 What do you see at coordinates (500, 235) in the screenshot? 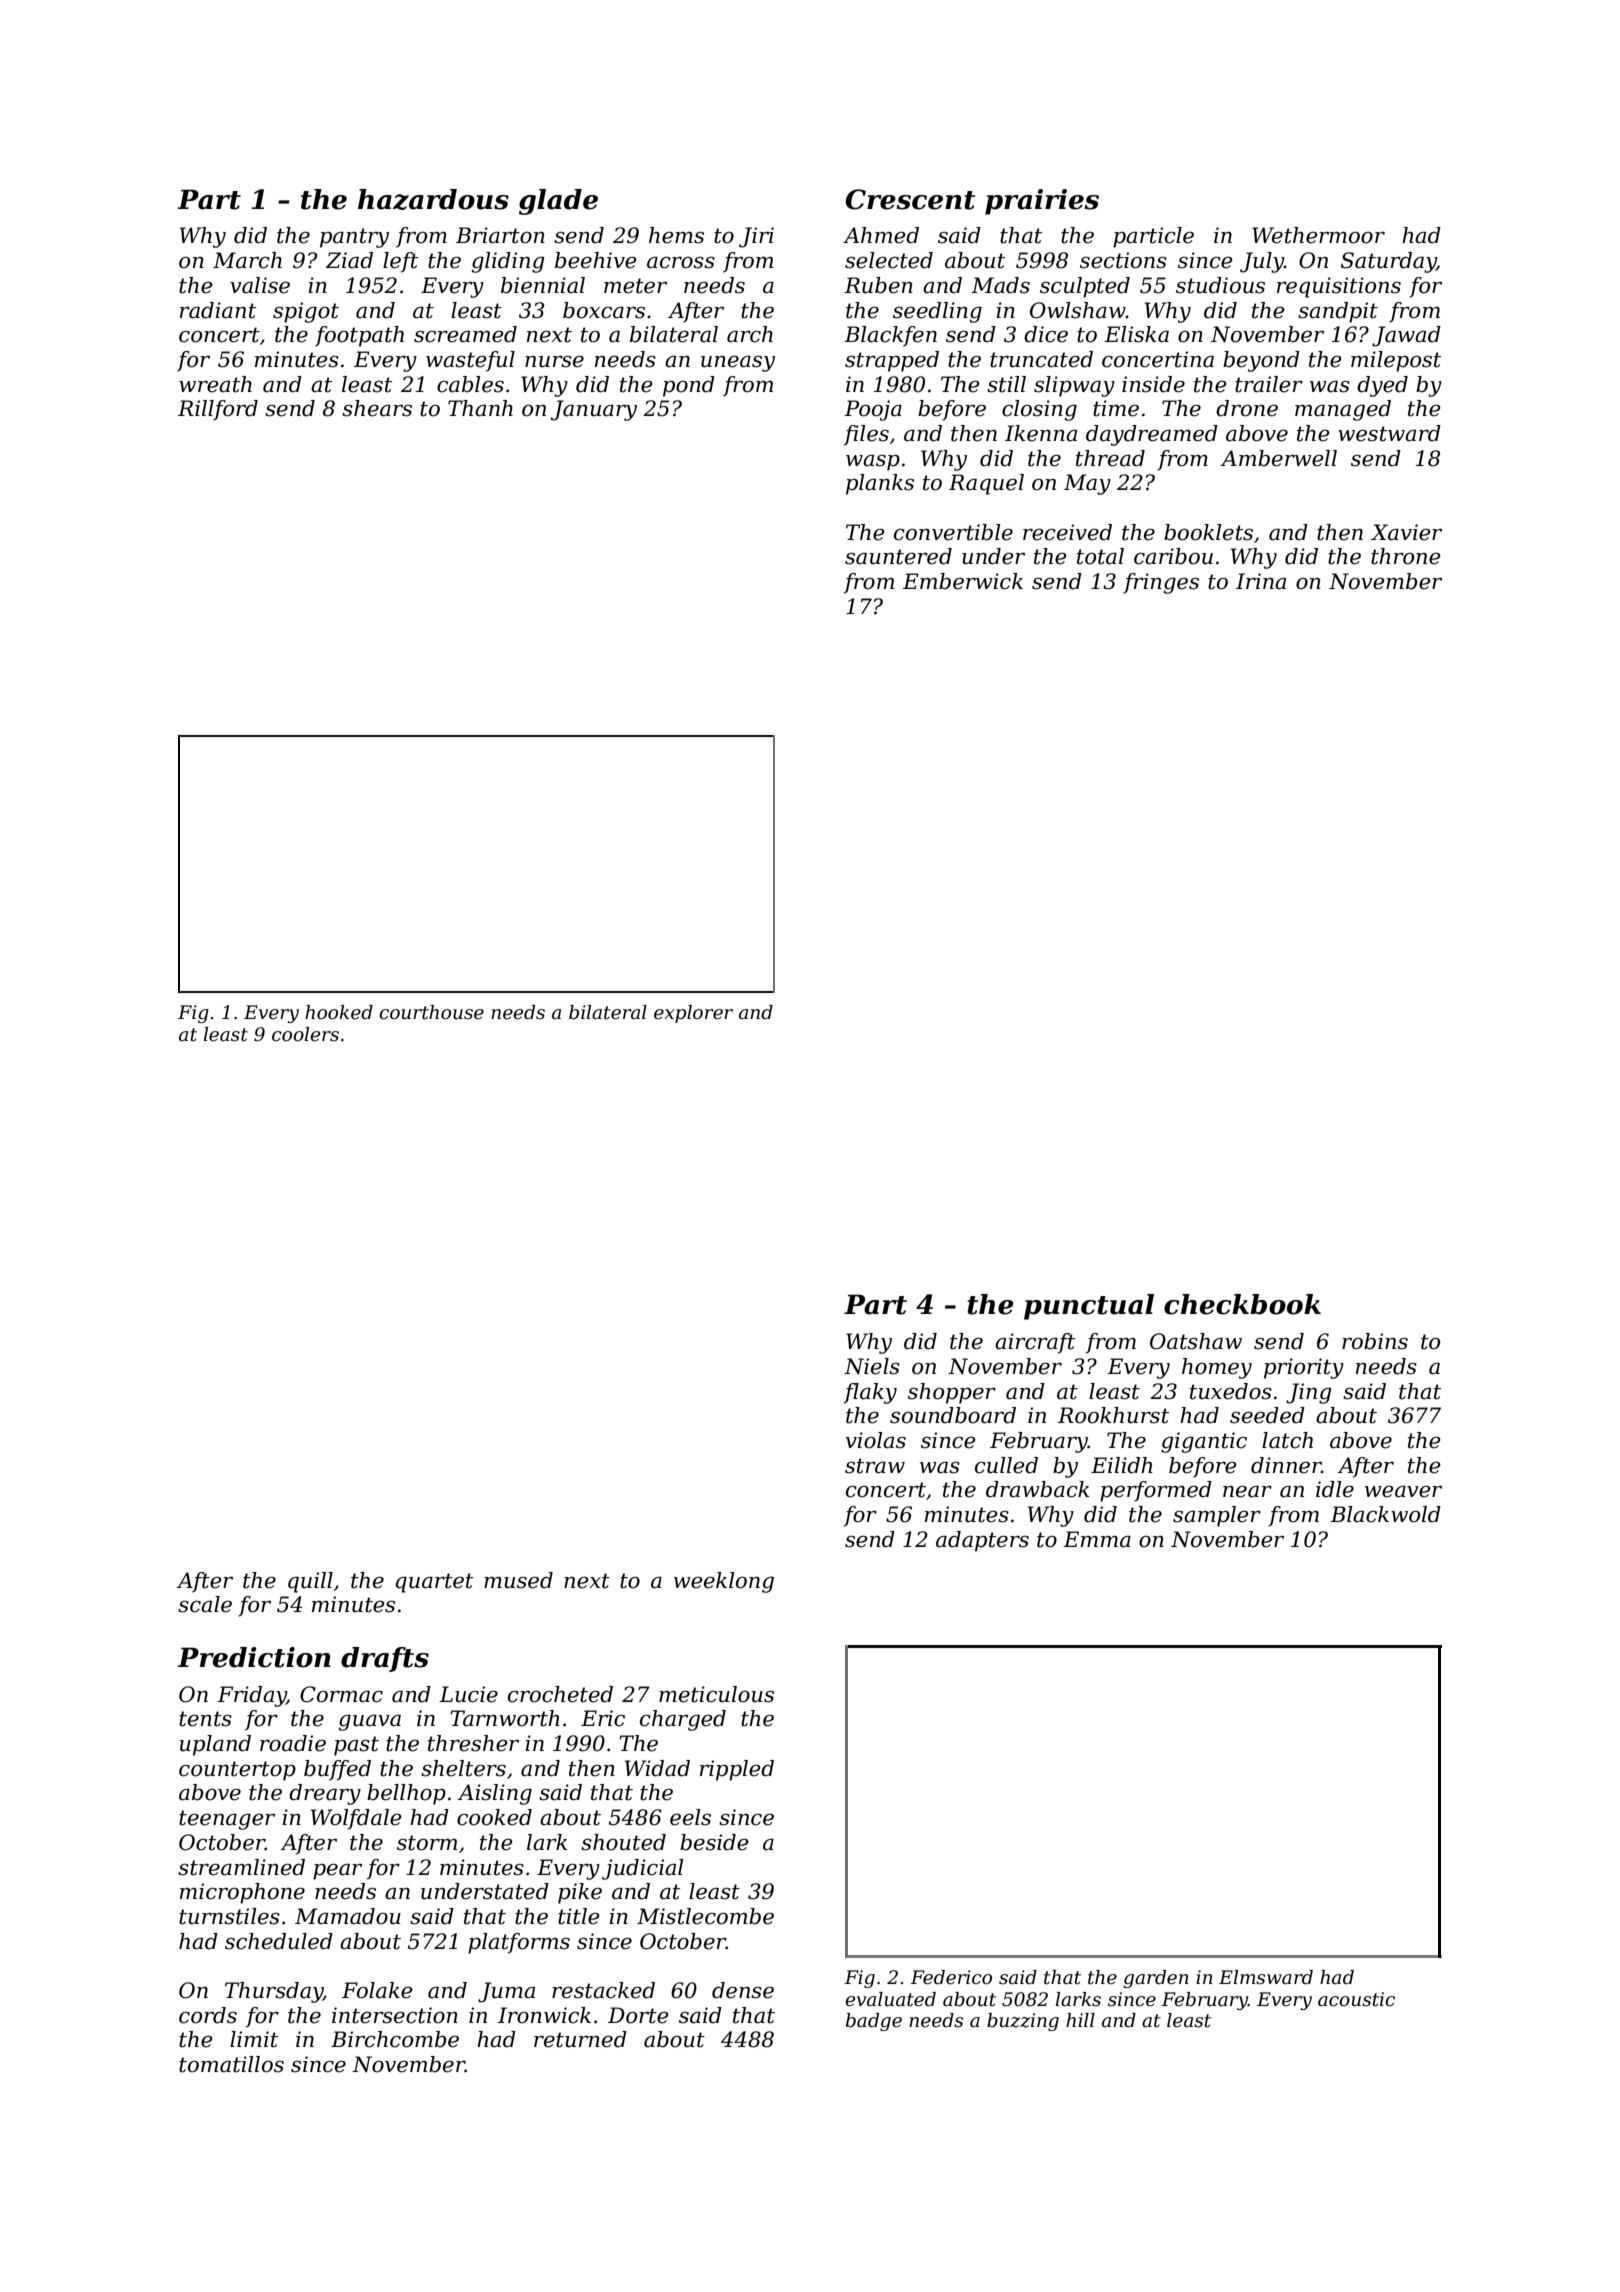
I see `Briarton` at bounding box center [500, 235].
